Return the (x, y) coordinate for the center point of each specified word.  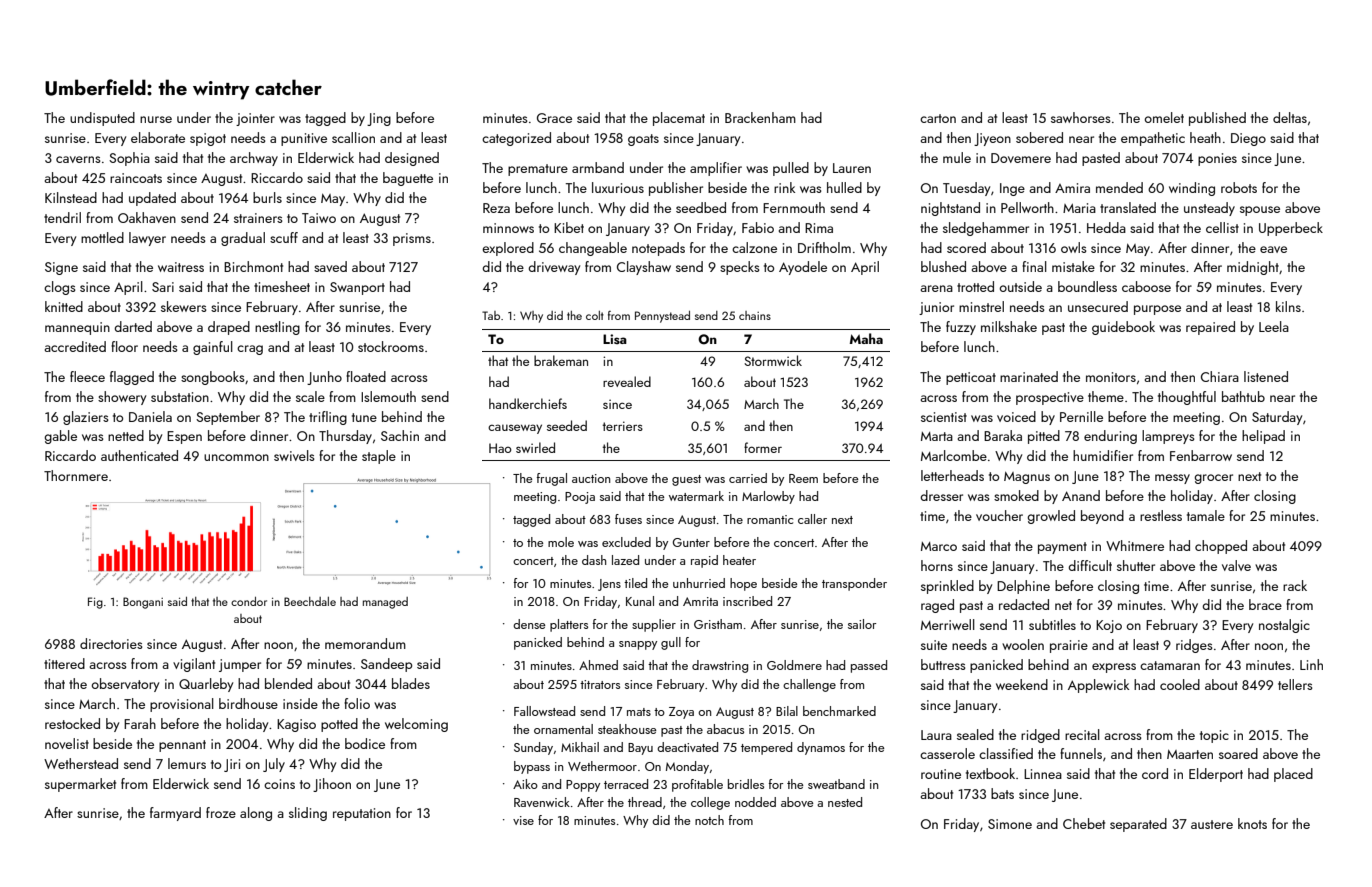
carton (938, 118)
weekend (1022, 684)
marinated (1029, 376)
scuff (284, 237)
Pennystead (662, 317)
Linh (1311, 664)
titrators (600, 684)
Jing (379, 119)
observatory (125, 685)
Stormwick (773, 360)
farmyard (175, 814)
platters (569, 625)
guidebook (1123, 328)
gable (60, 437)
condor (249, 601)
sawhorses (1081, 117)
